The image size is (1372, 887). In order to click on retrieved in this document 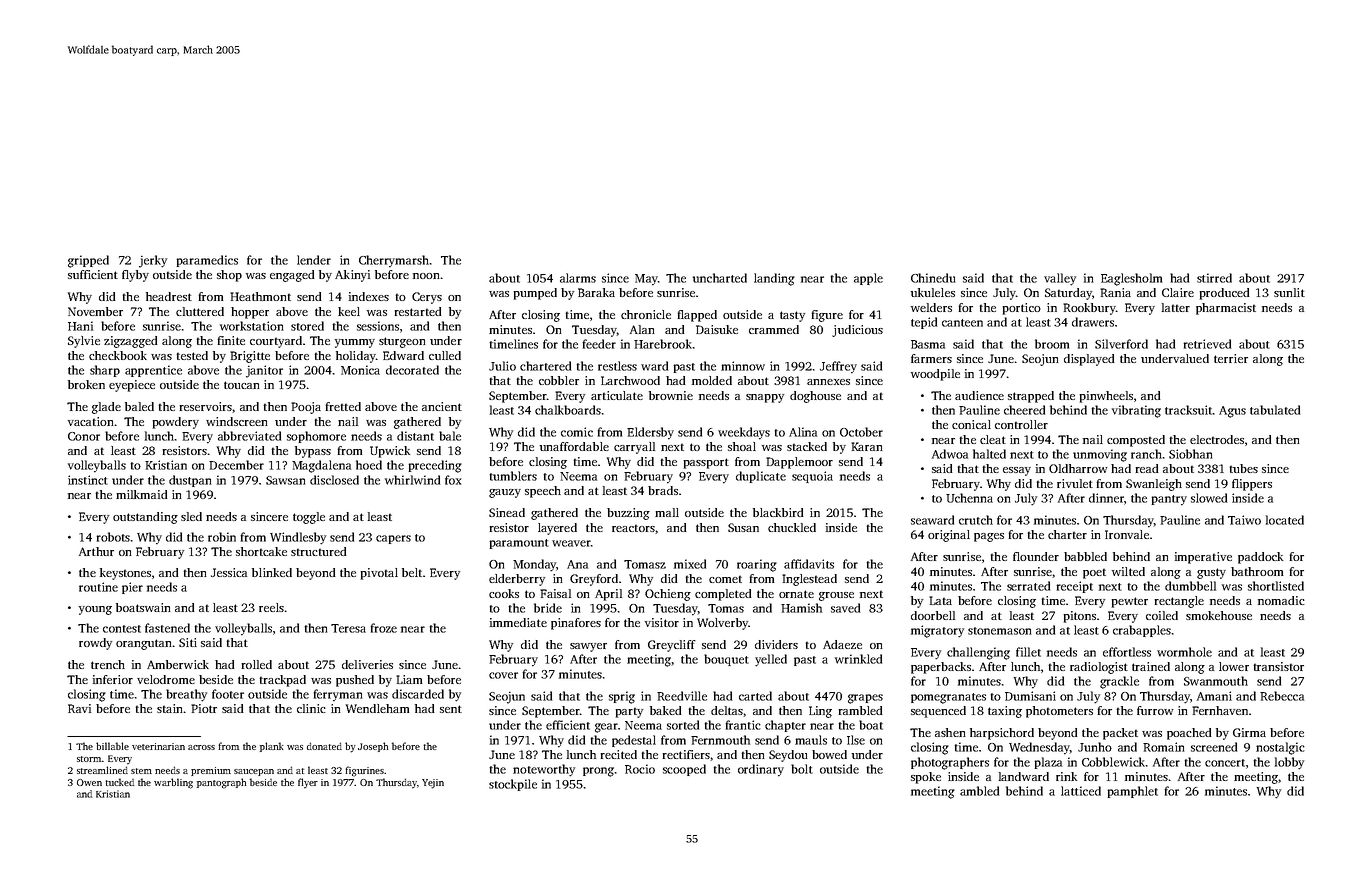, I will do `click(1207, 344)`.
